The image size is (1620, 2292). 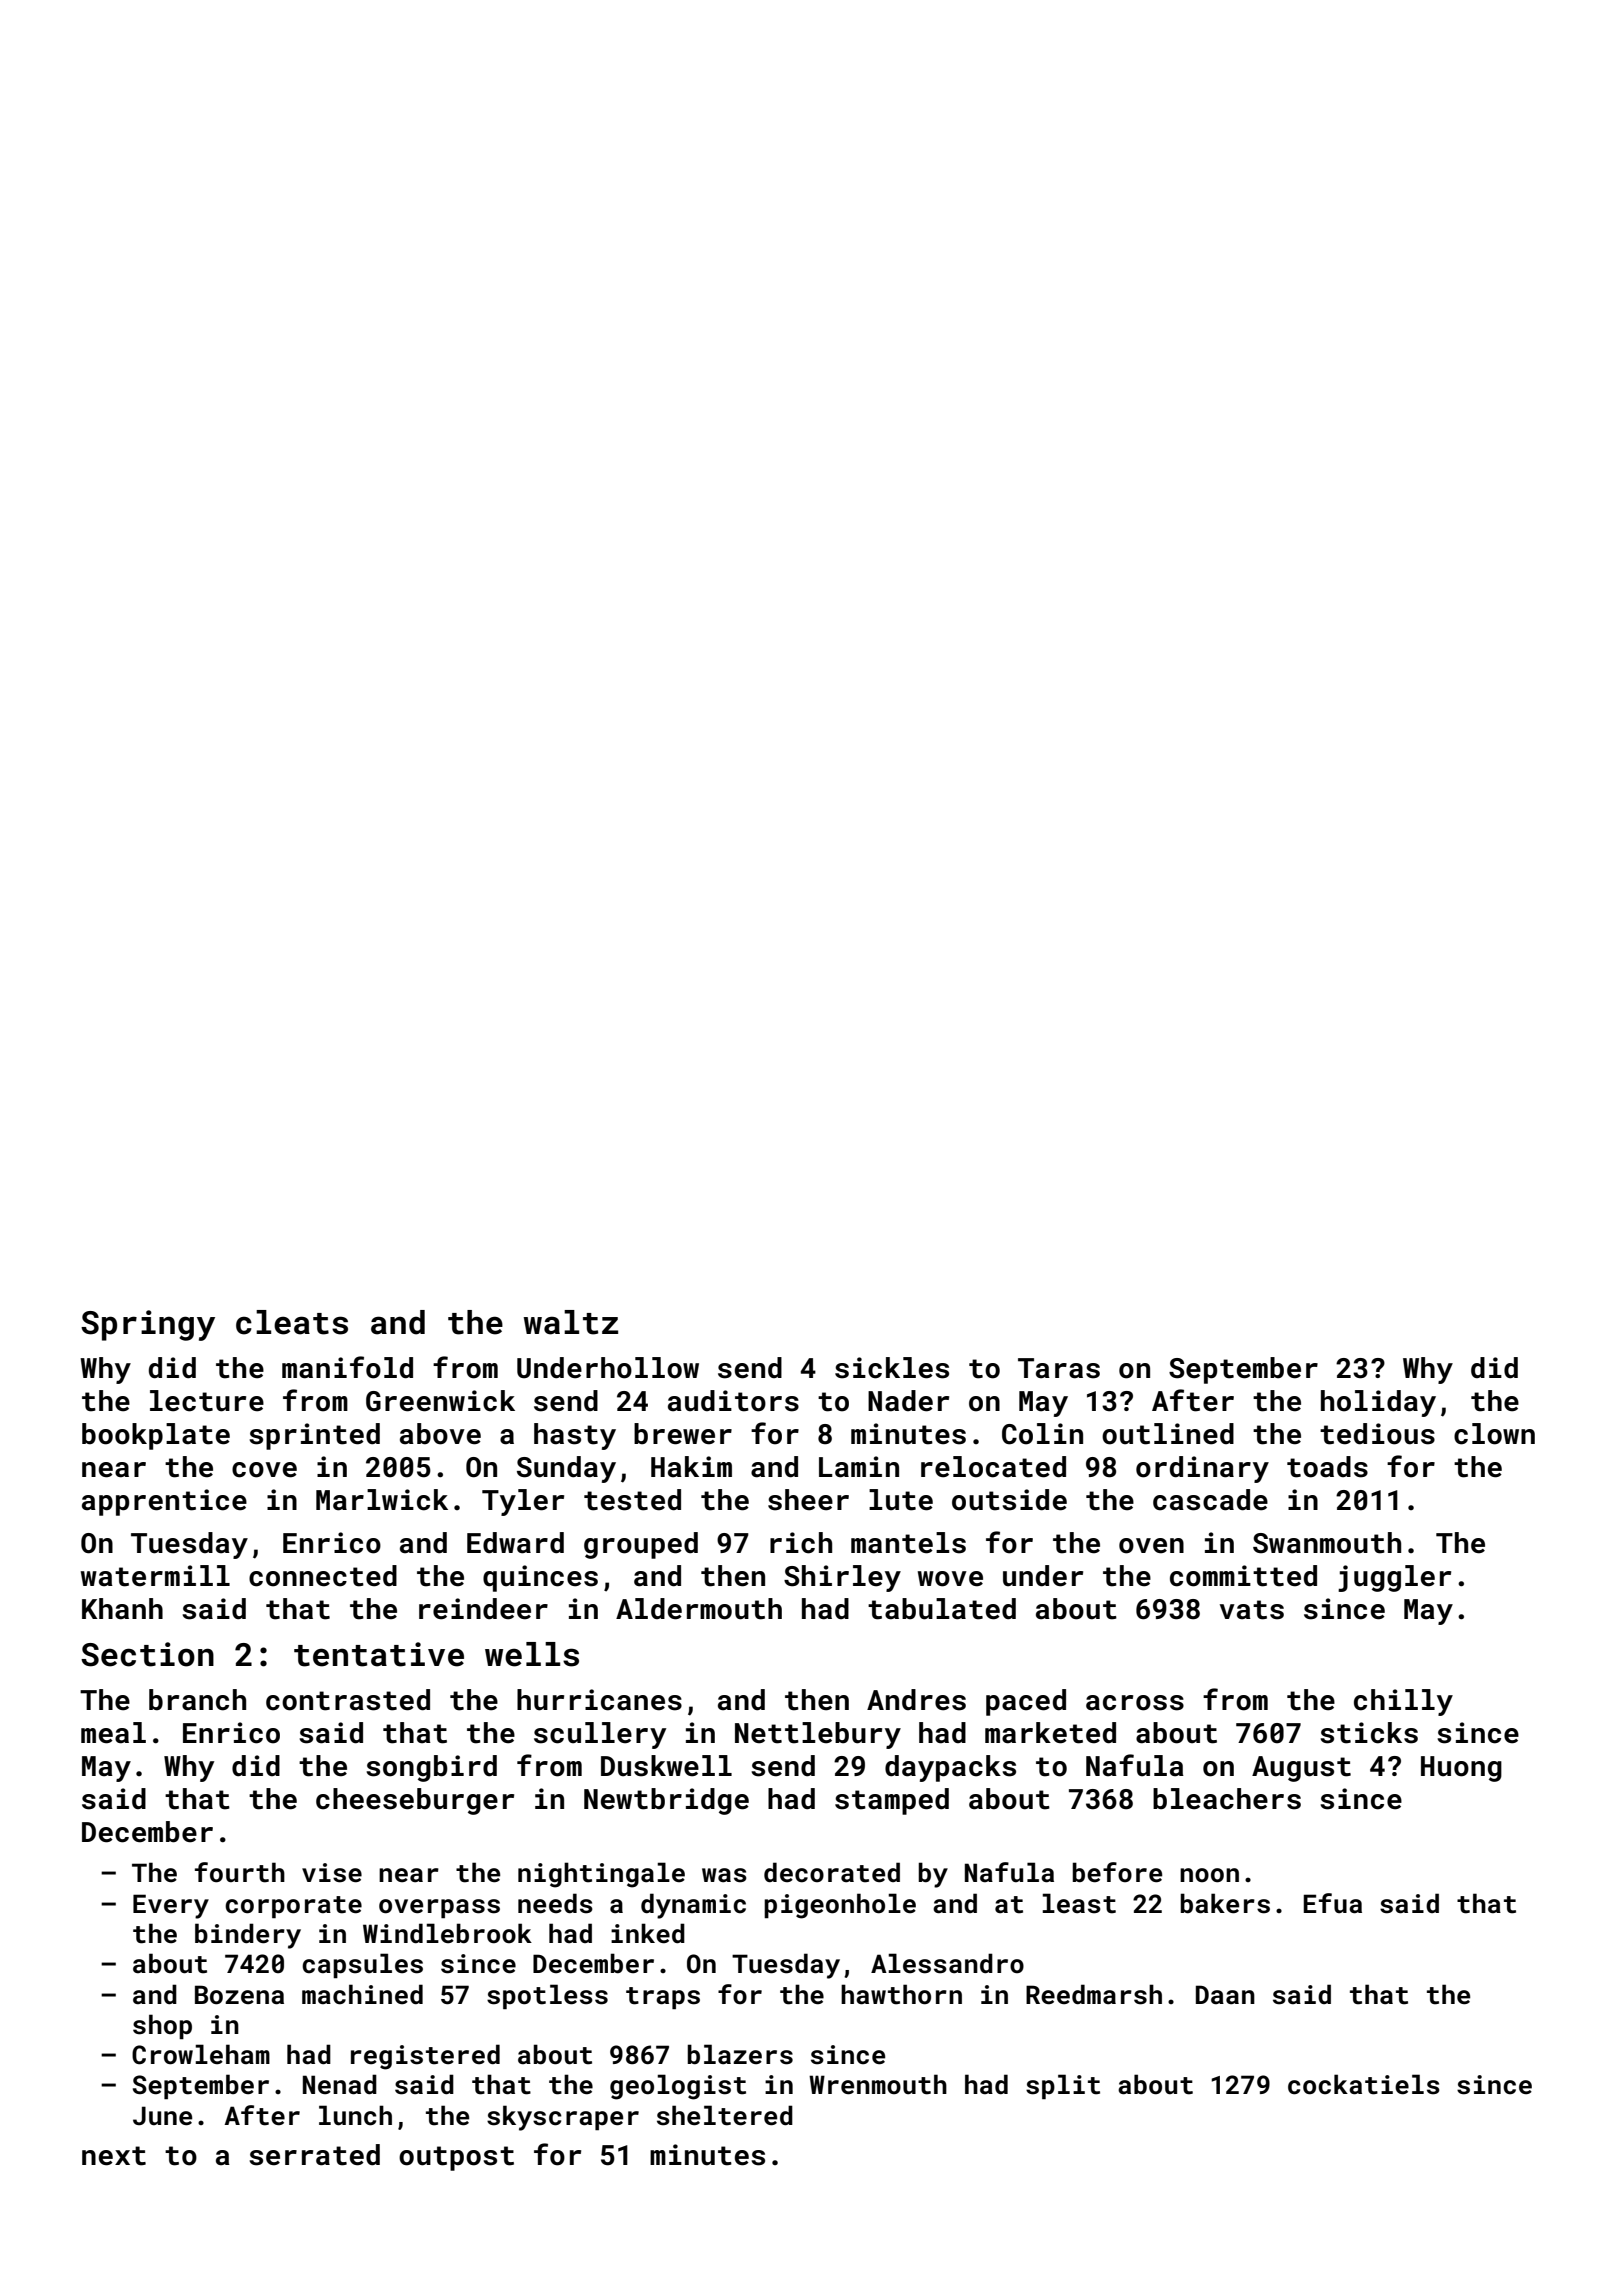 What do you see at coordinates (171, 1906) in the screenshot?
I see `Every` at bounding box center [171, 1906].
